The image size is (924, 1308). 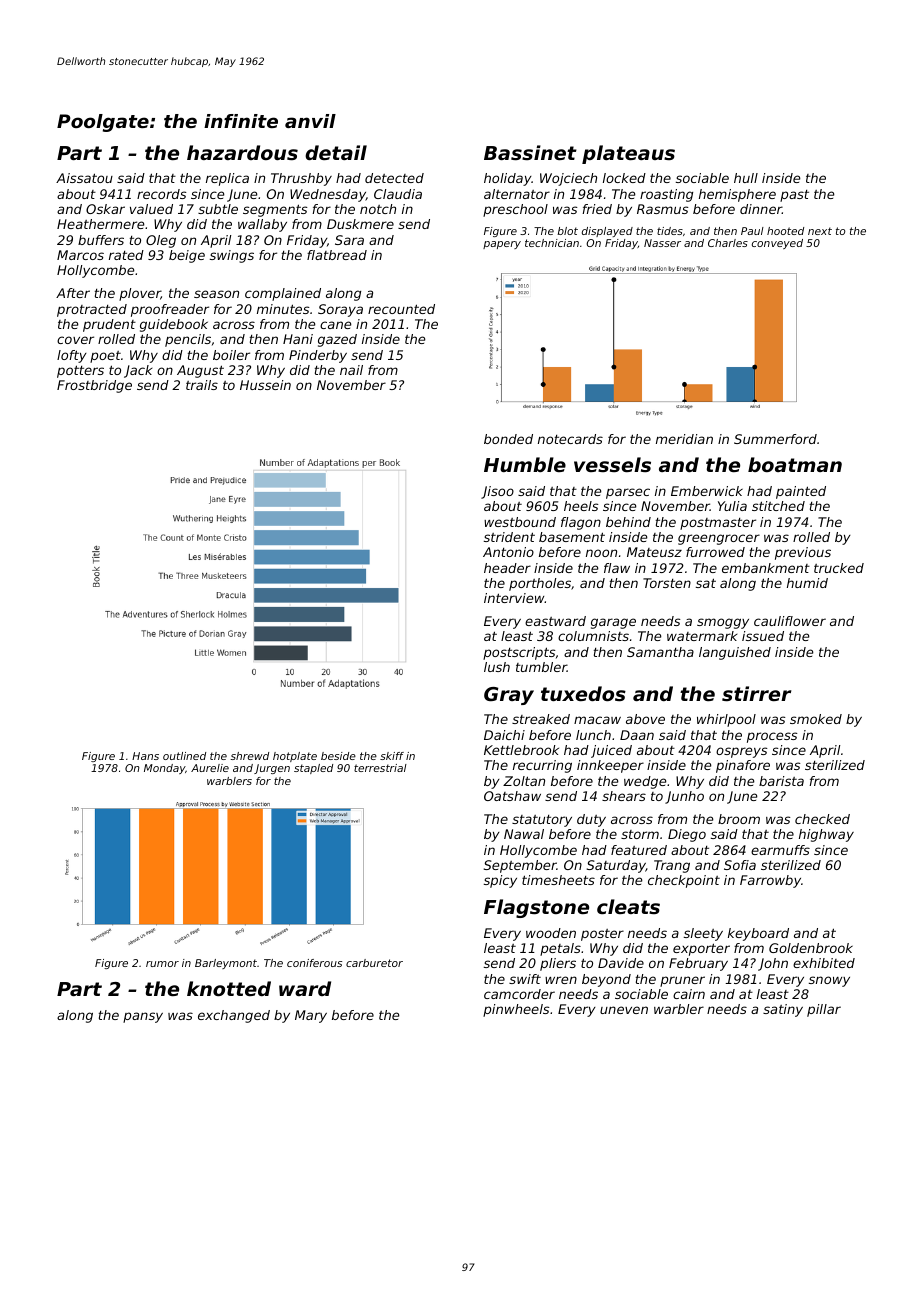 What do you see at coordinates (162, 964) in the screenshot?
I see `rumor` at bounding box center [162, 964].
